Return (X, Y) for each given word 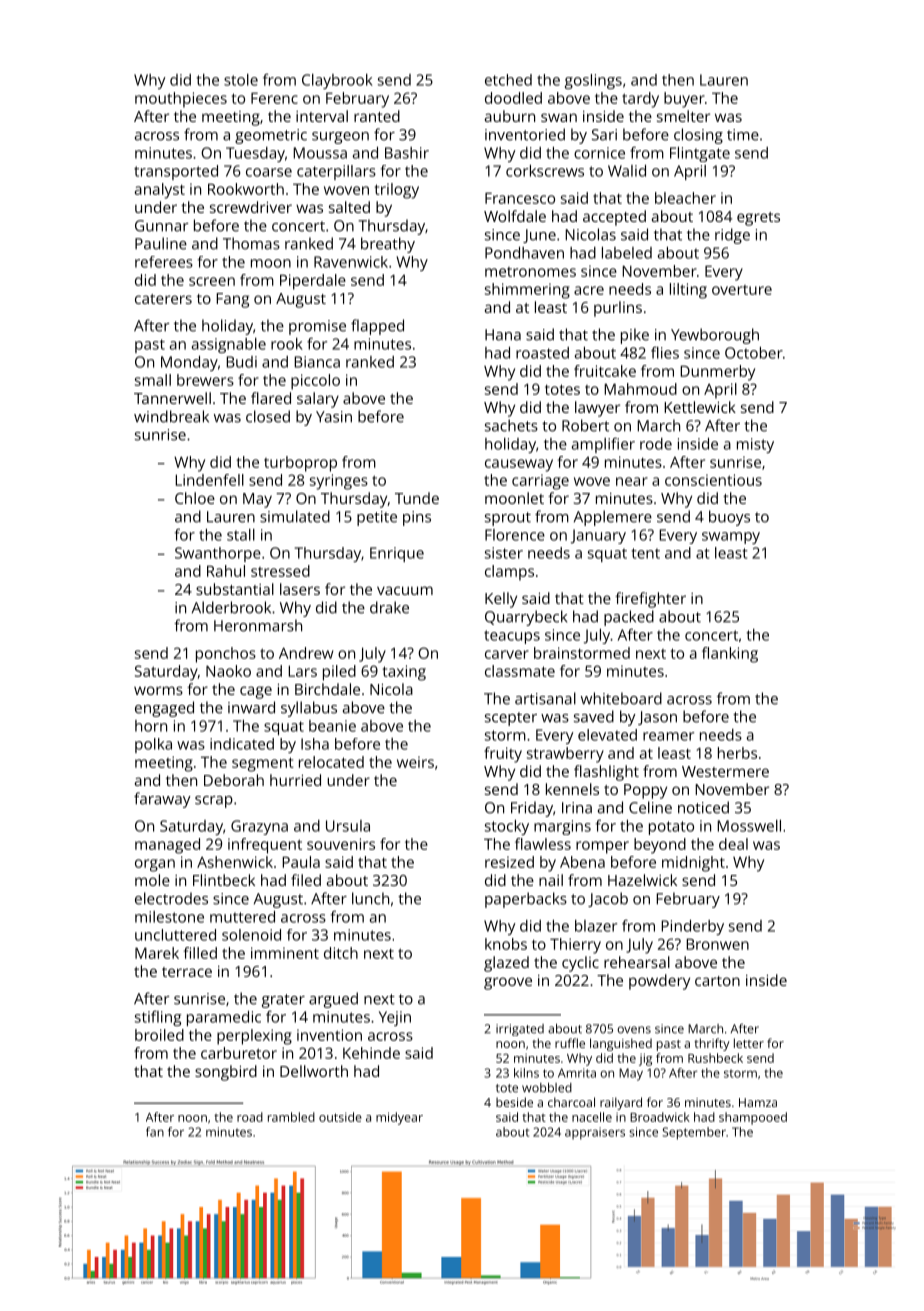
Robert (585, 425)
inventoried (525, 134)
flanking (730, 655)
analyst (160, 191)
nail (551, 880)
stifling (158, 1018)
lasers (300, 589)
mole (152, 880)
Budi (241, 362)
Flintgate (700, 154)
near (632, 481)
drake (389, 607)
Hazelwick (642, 880)
